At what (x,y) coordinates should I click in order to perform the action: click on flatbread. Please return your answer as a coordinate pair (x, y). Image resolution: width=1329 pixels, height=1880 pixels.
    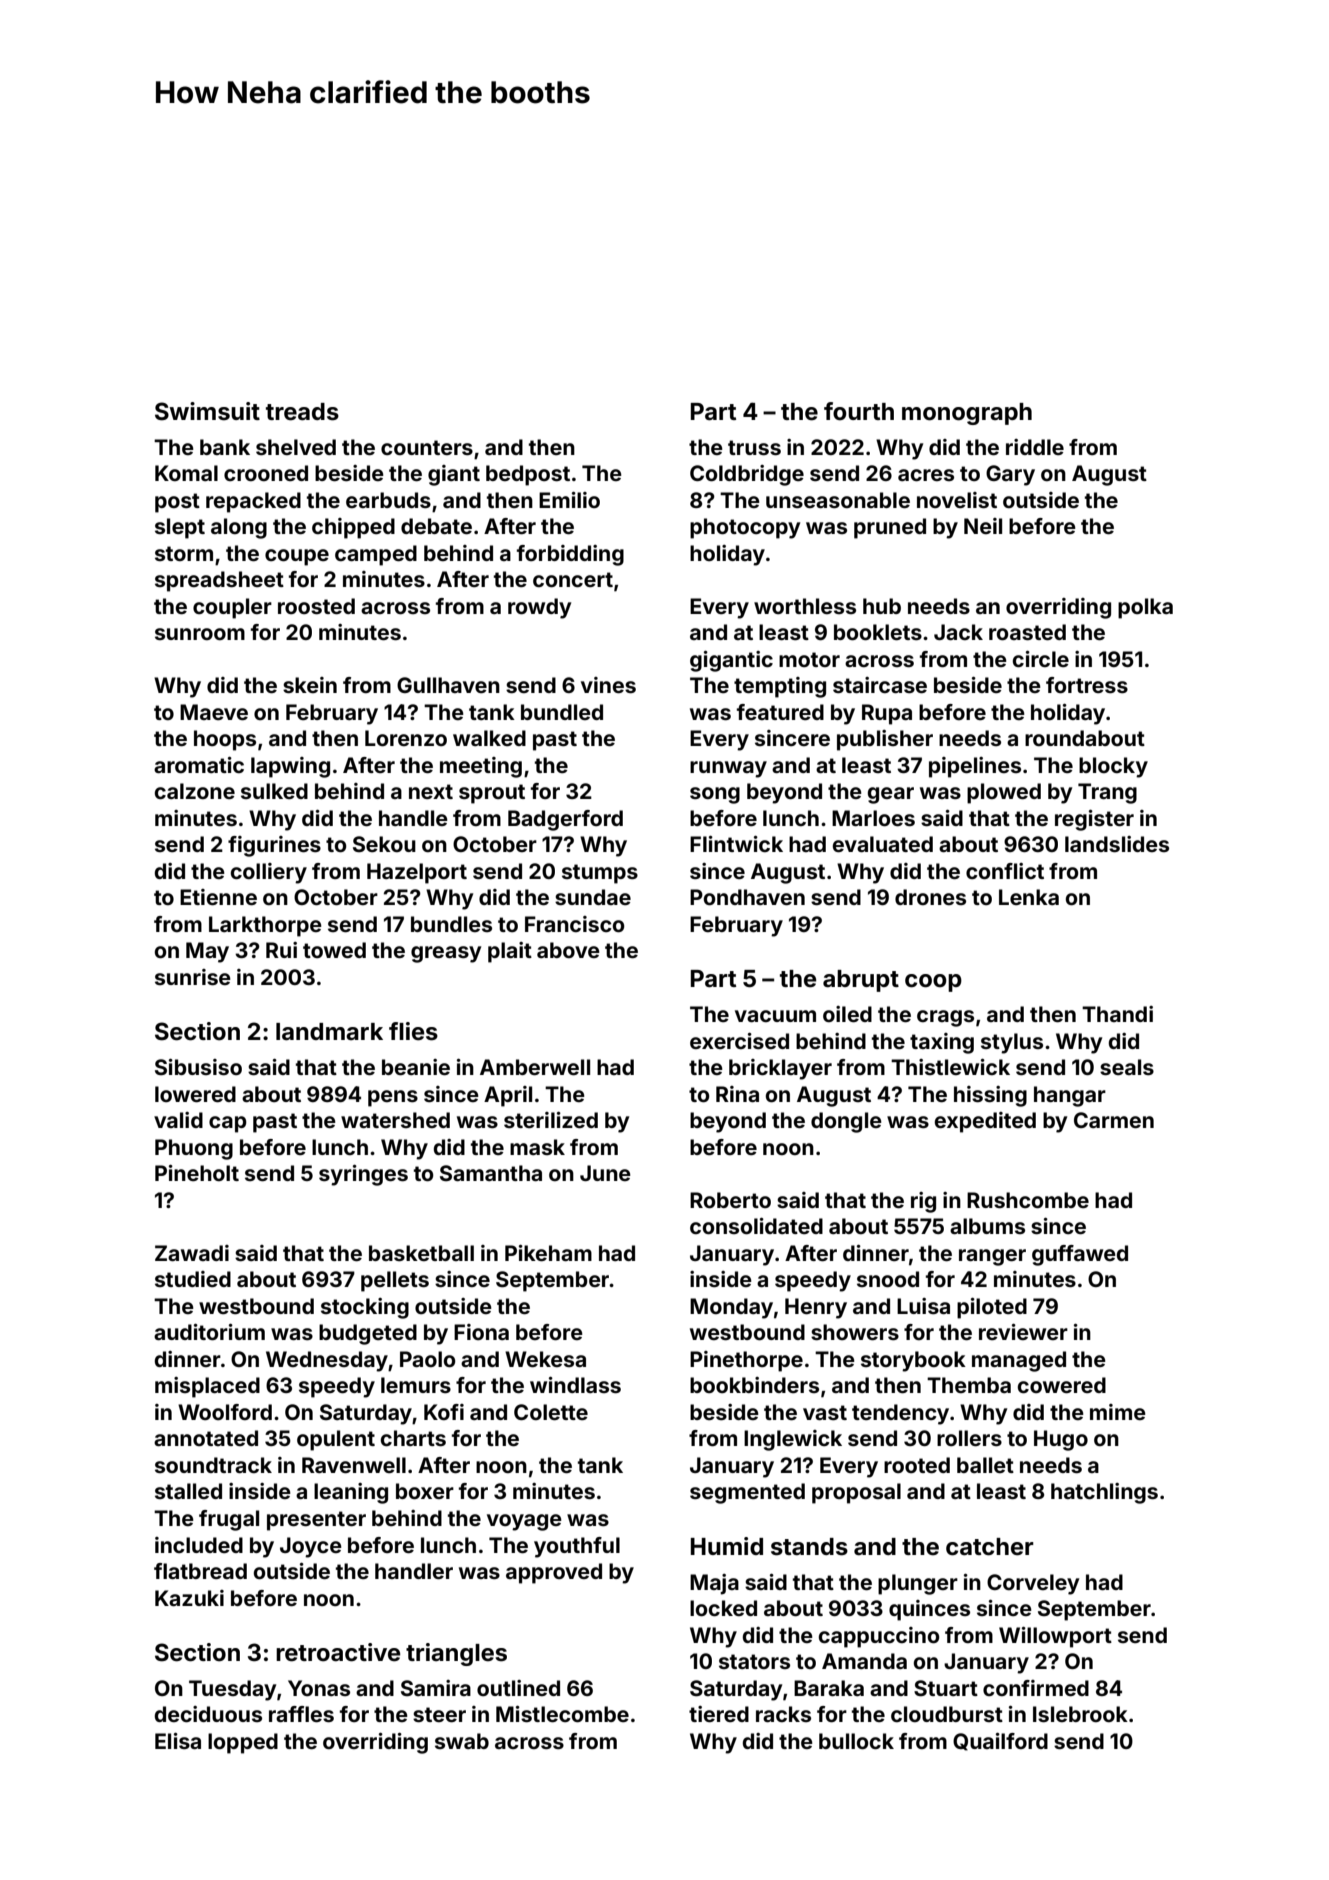
    Looking at the image, I should click on (200, 1571).
